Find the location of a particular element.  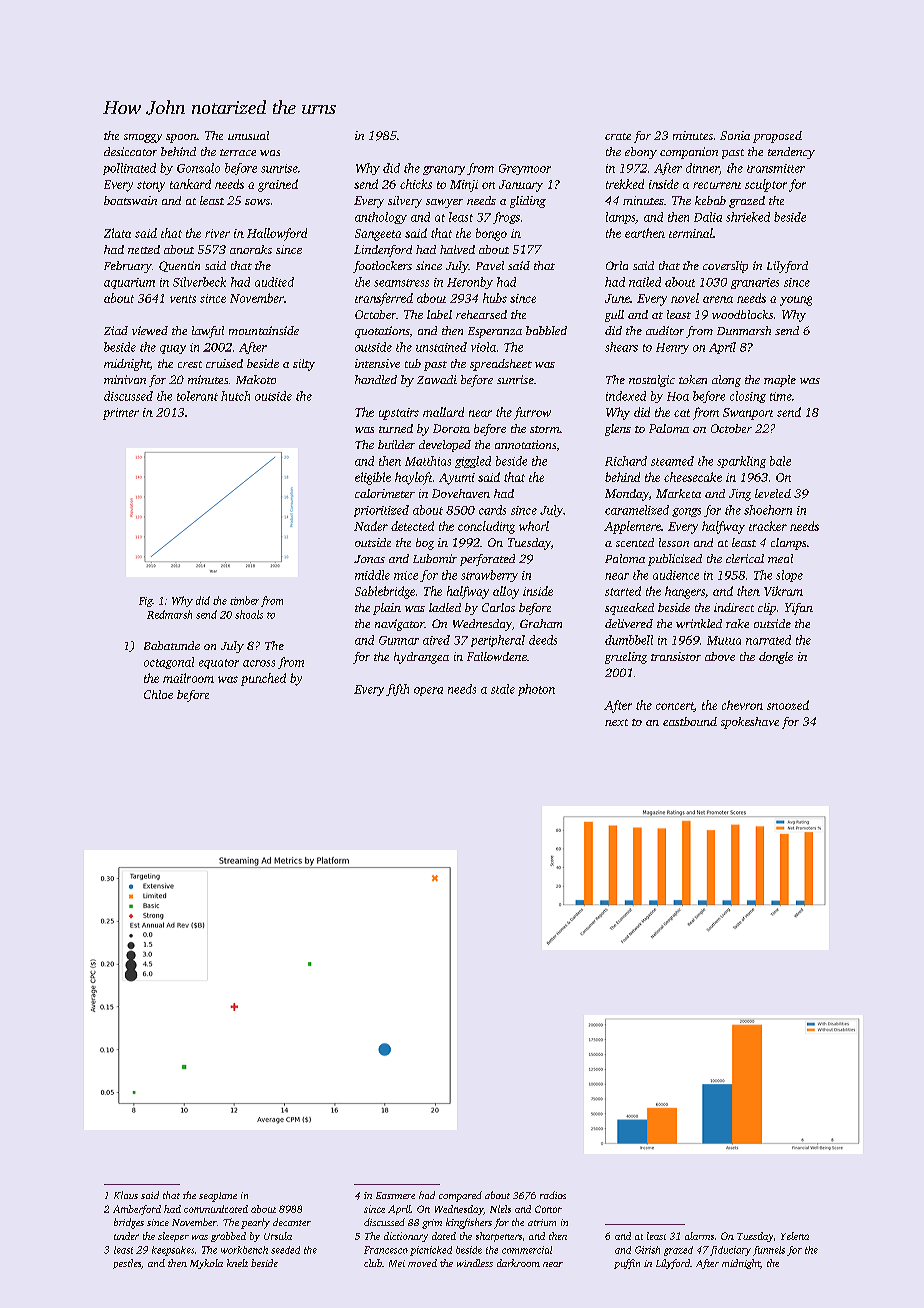

Gonzalo is located at coordinates (198, 168).
